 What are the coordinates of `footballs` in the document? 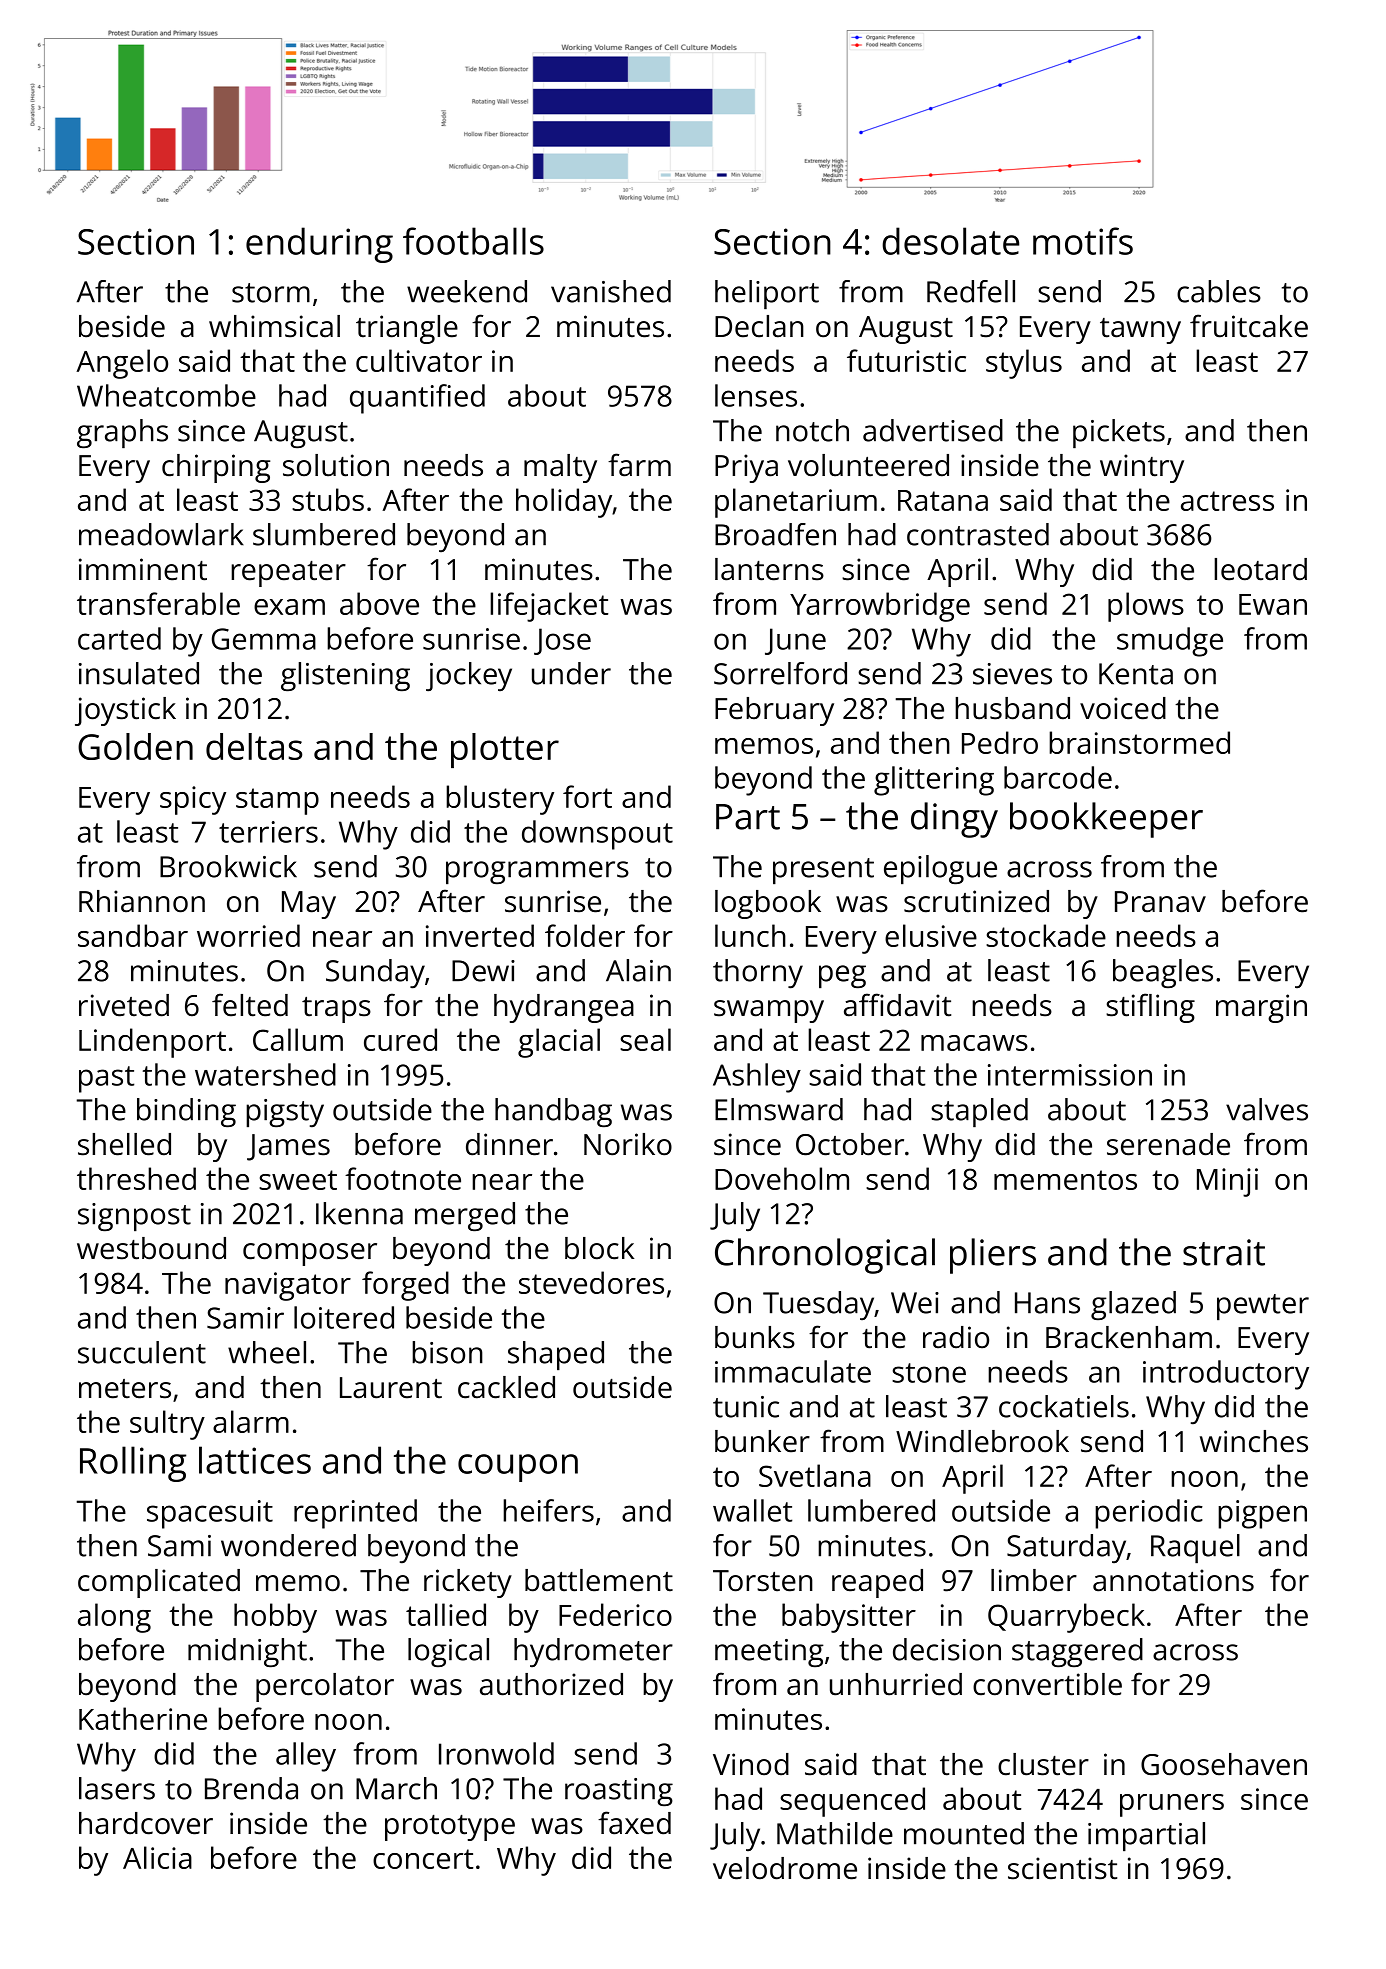 It's located at (473, 241).
